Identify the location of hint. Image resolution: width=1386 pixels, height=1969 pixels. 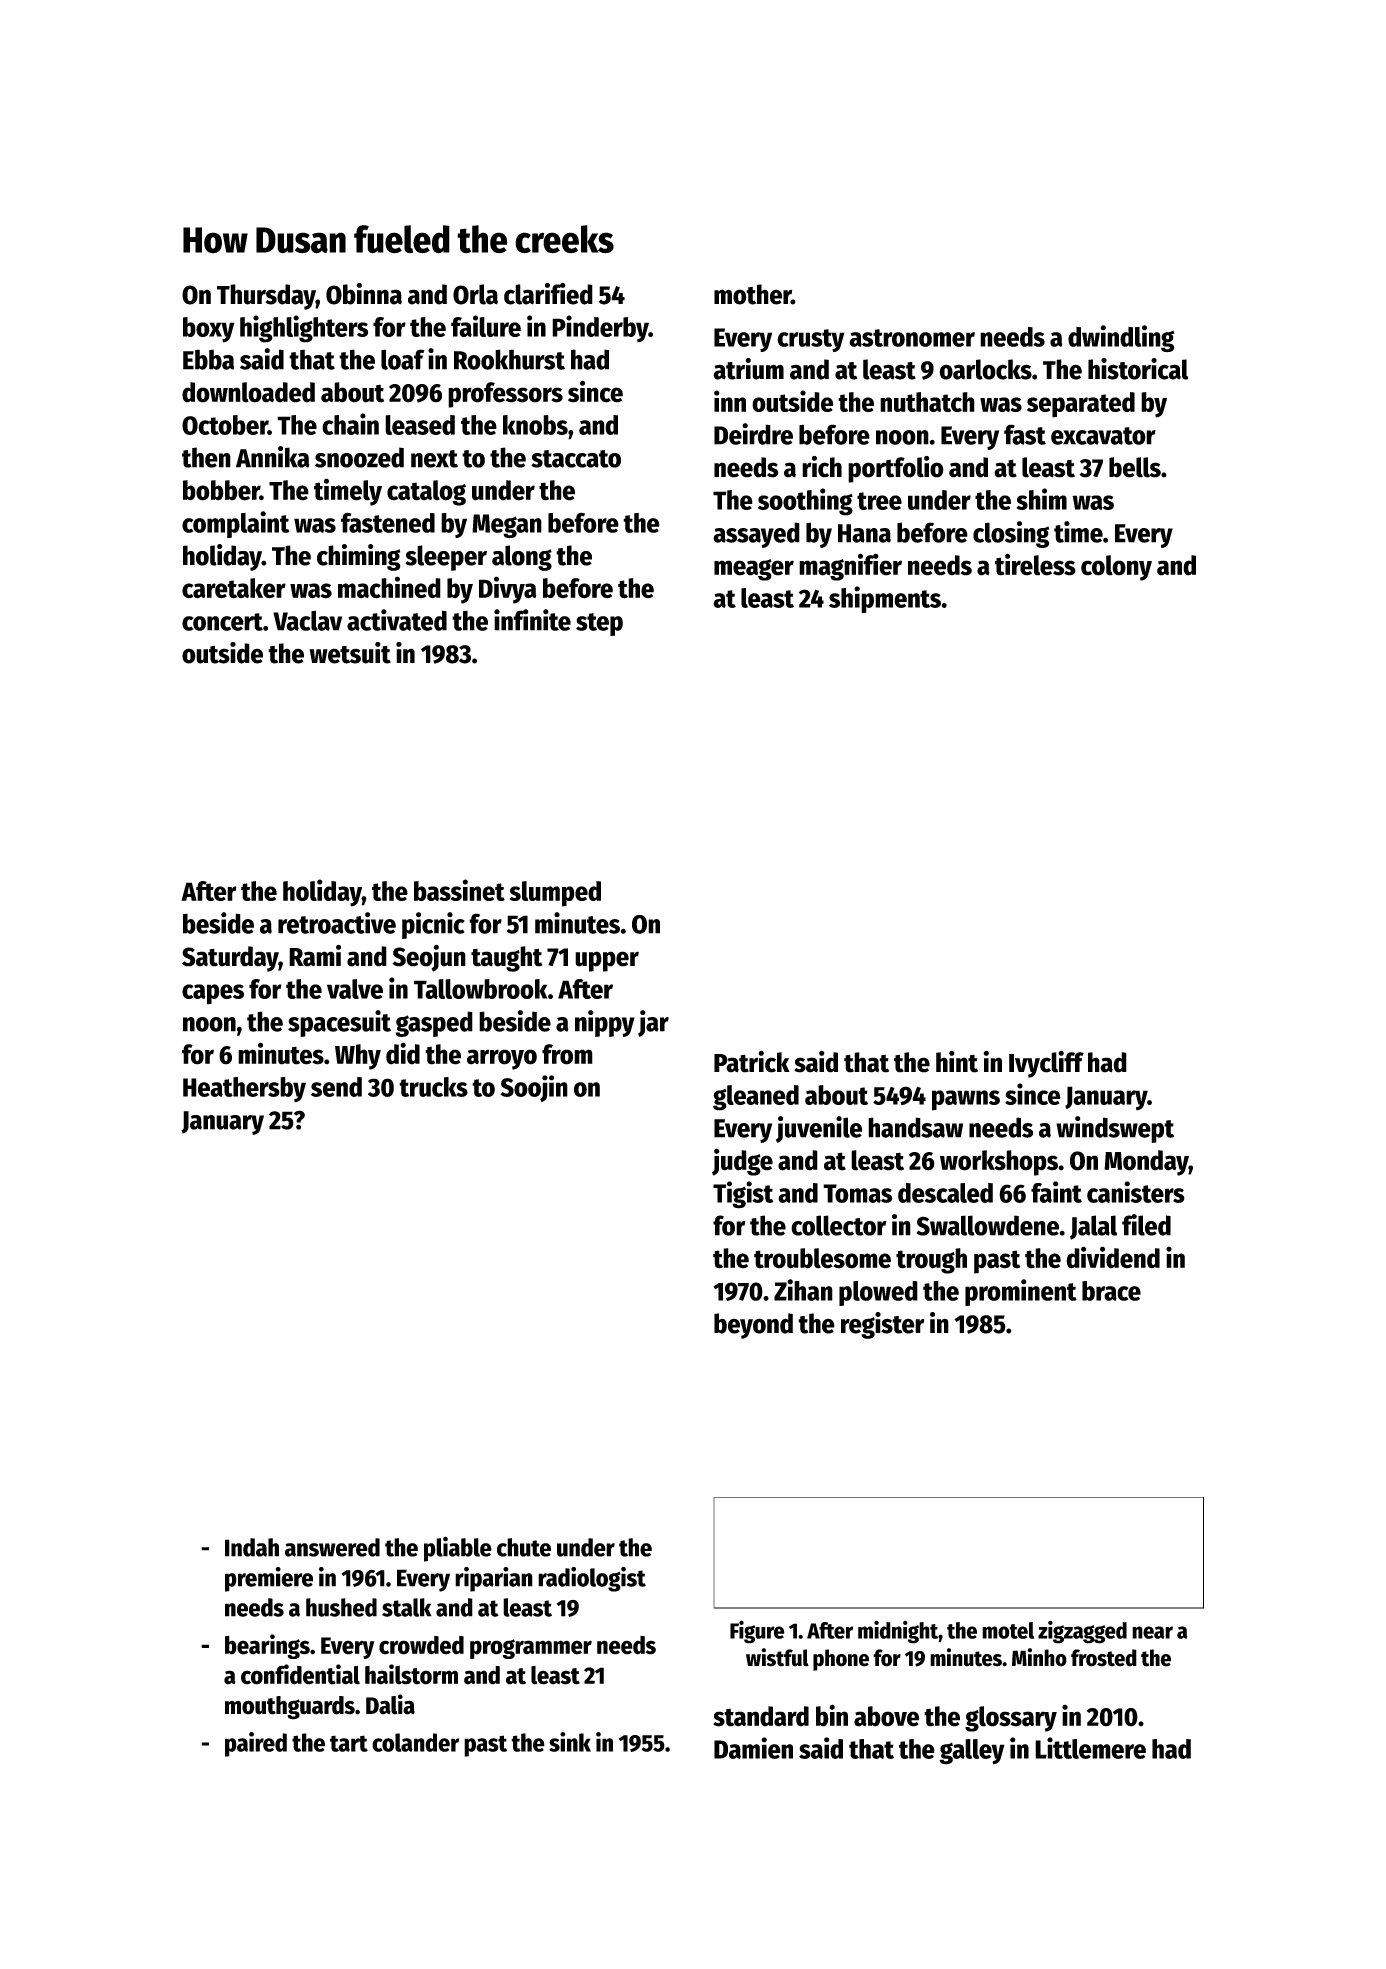
(957, 1062).
